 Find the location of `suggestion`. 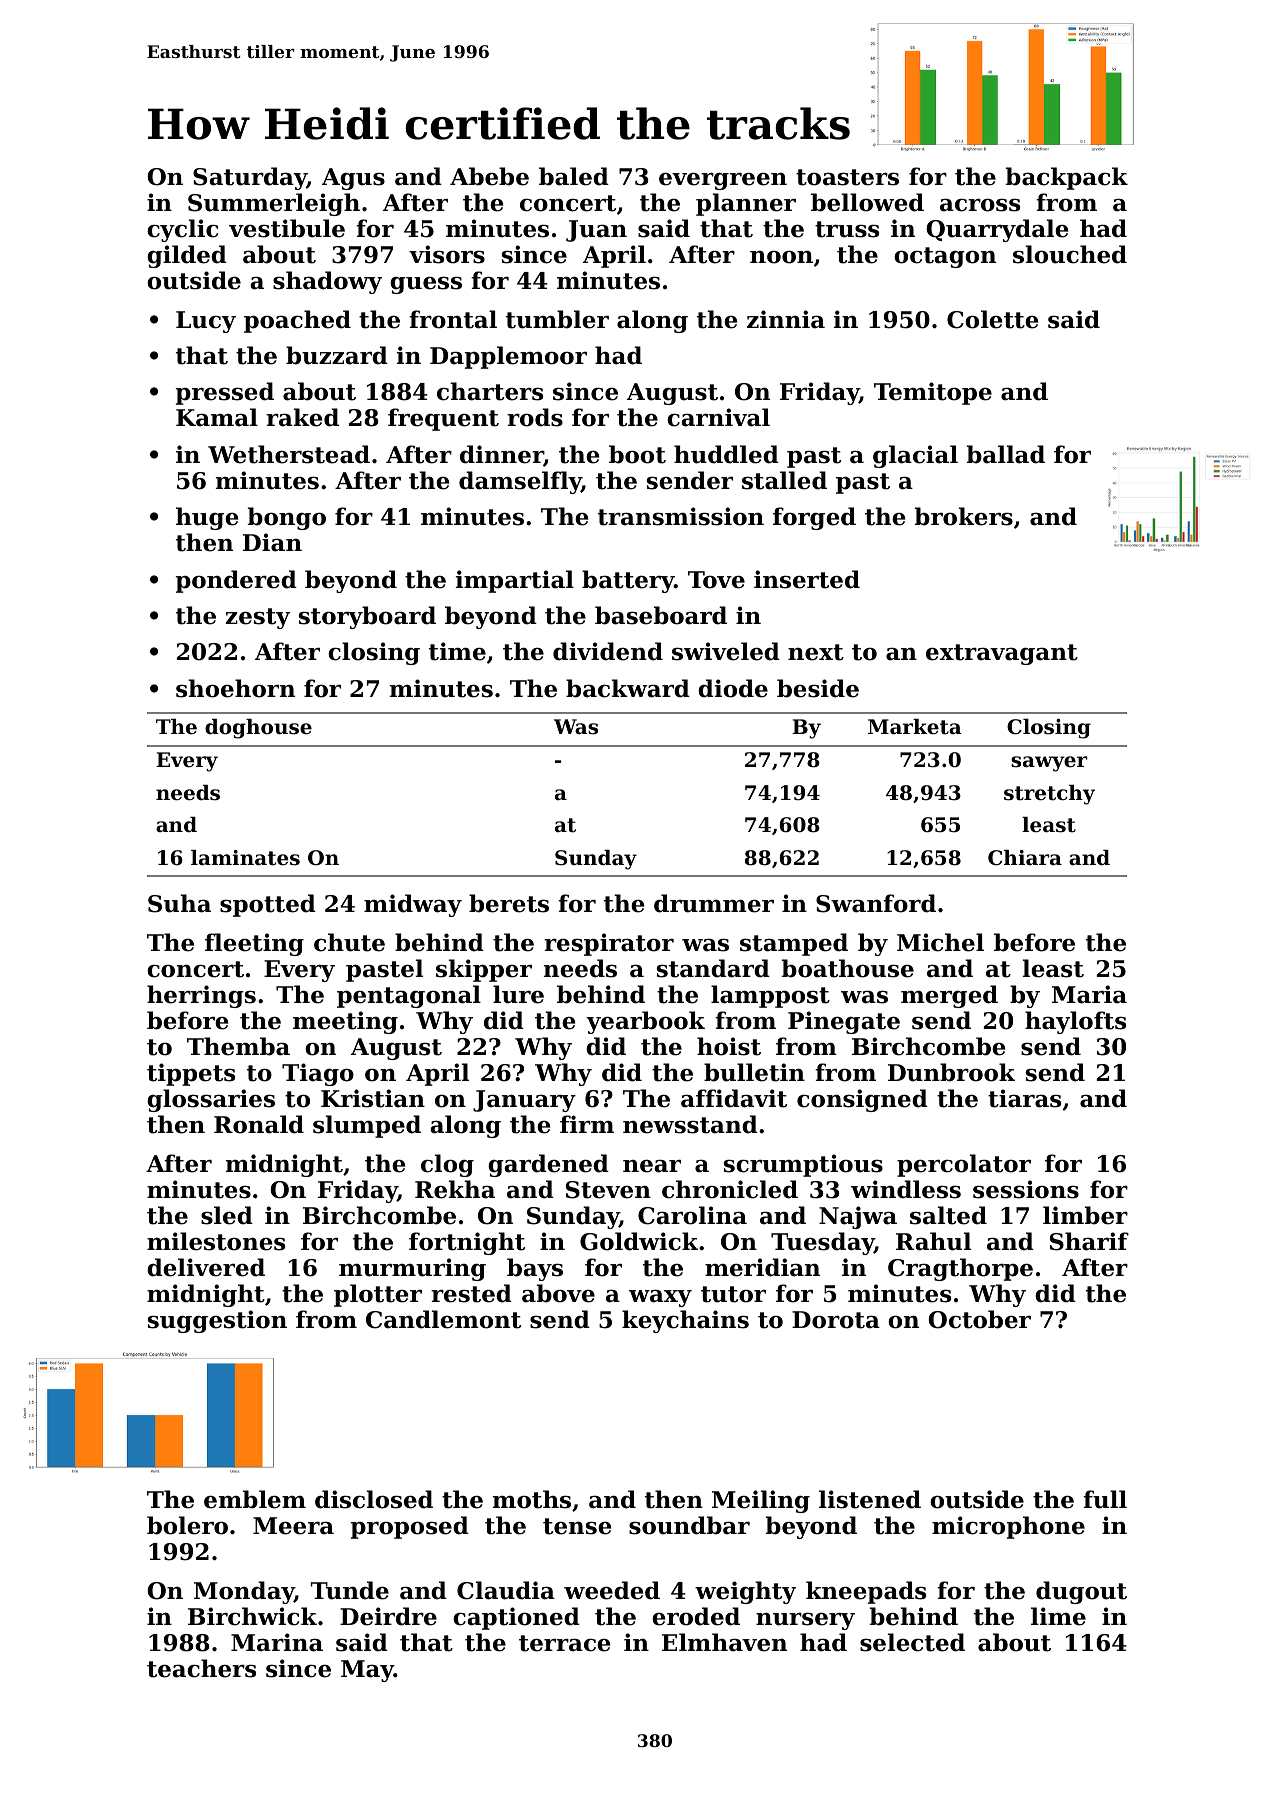

suggestion is located at coordinates (217, 1321).
